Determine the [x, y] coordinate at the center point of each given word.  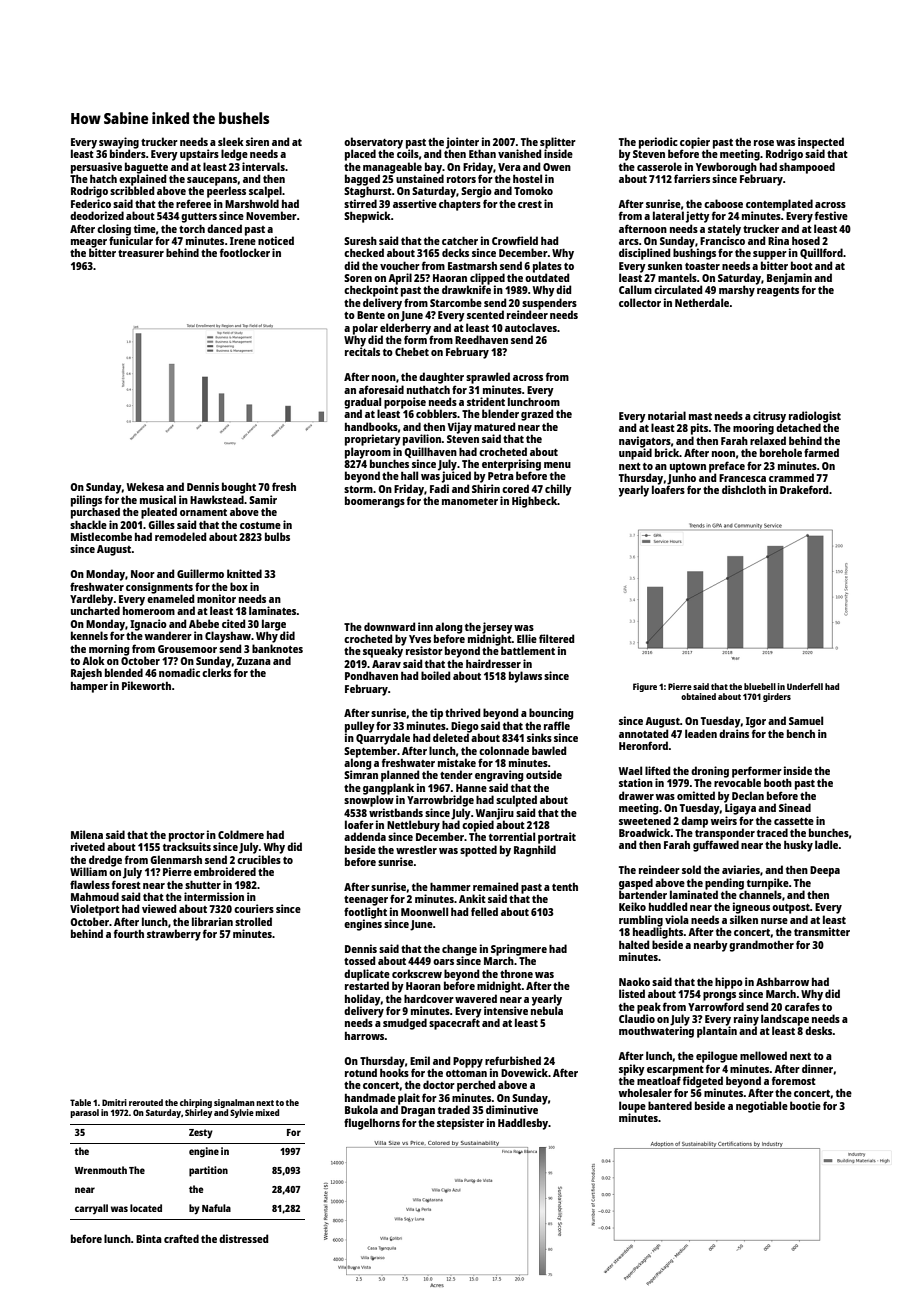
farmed [821, 452]
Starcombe [456, 302]
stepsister [460, 1124]
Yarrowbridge [440, 801]
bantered [670, 1105]
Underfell [805, 686]
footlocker [245, 252]
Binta [149, 1238]
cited [233, 623]
